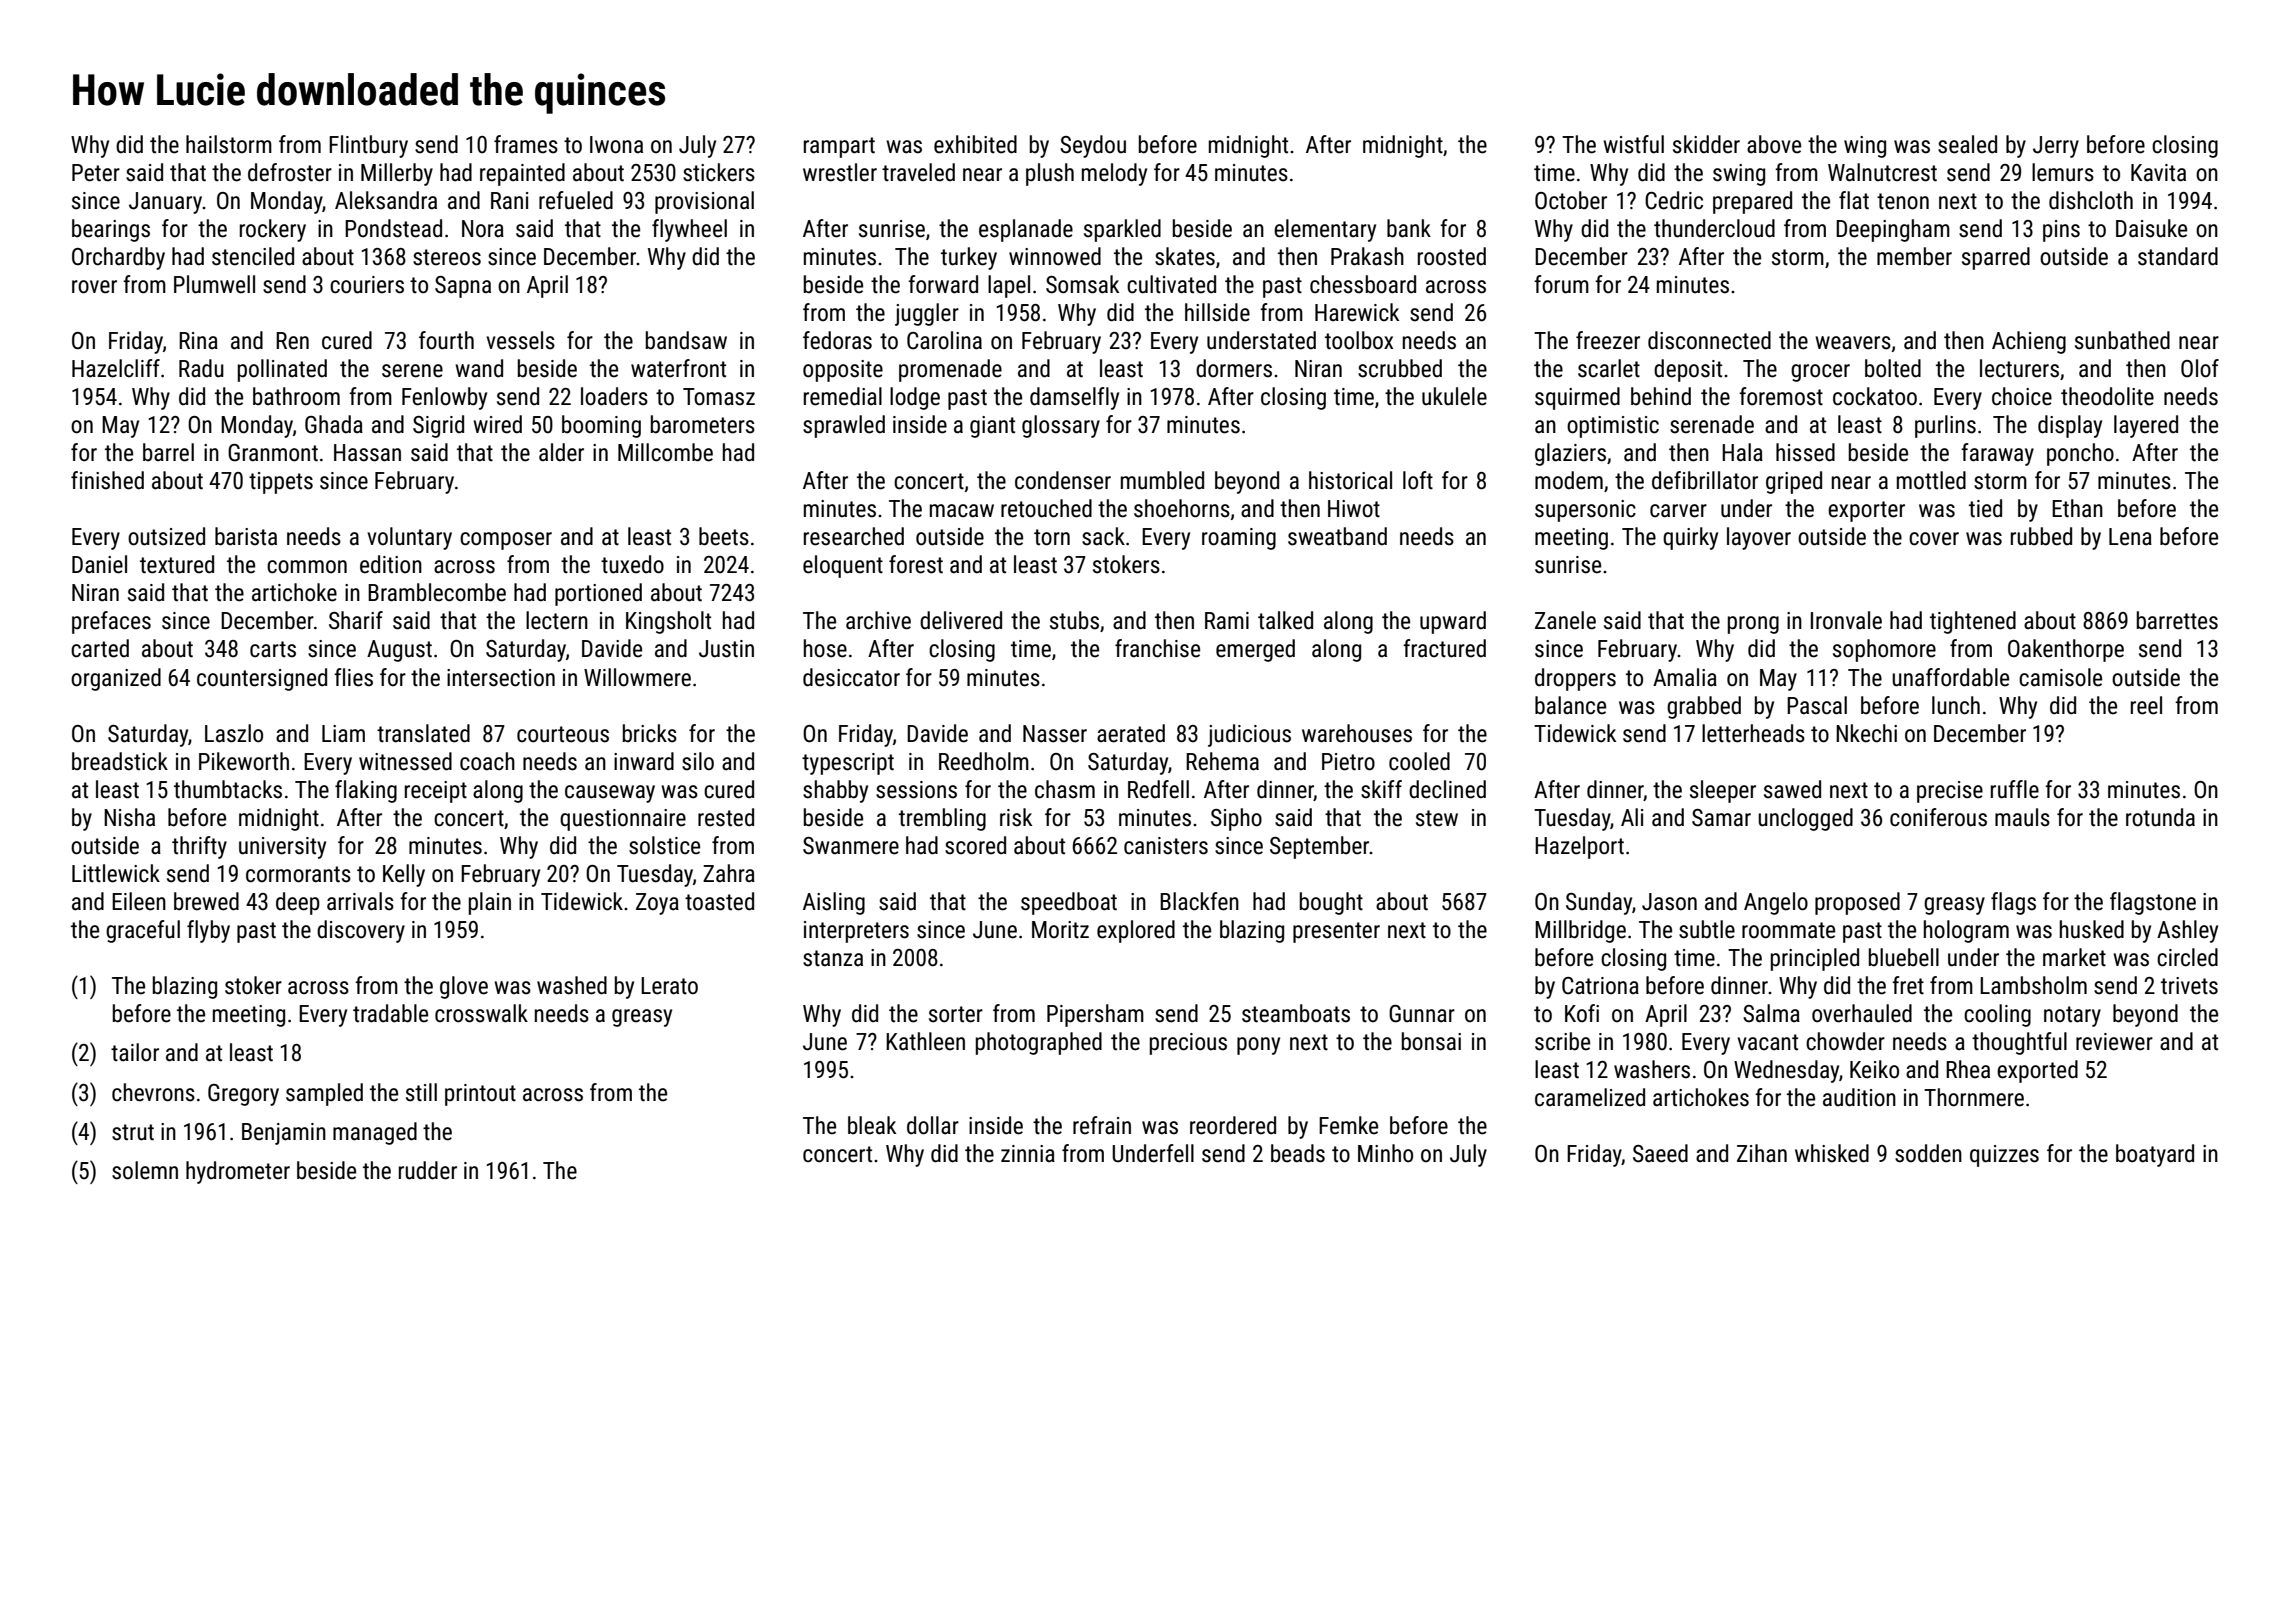  What do you see at coordinates (111, 622) in the screenshot?
I see `prefaces` at bounding box center [111, 622].
